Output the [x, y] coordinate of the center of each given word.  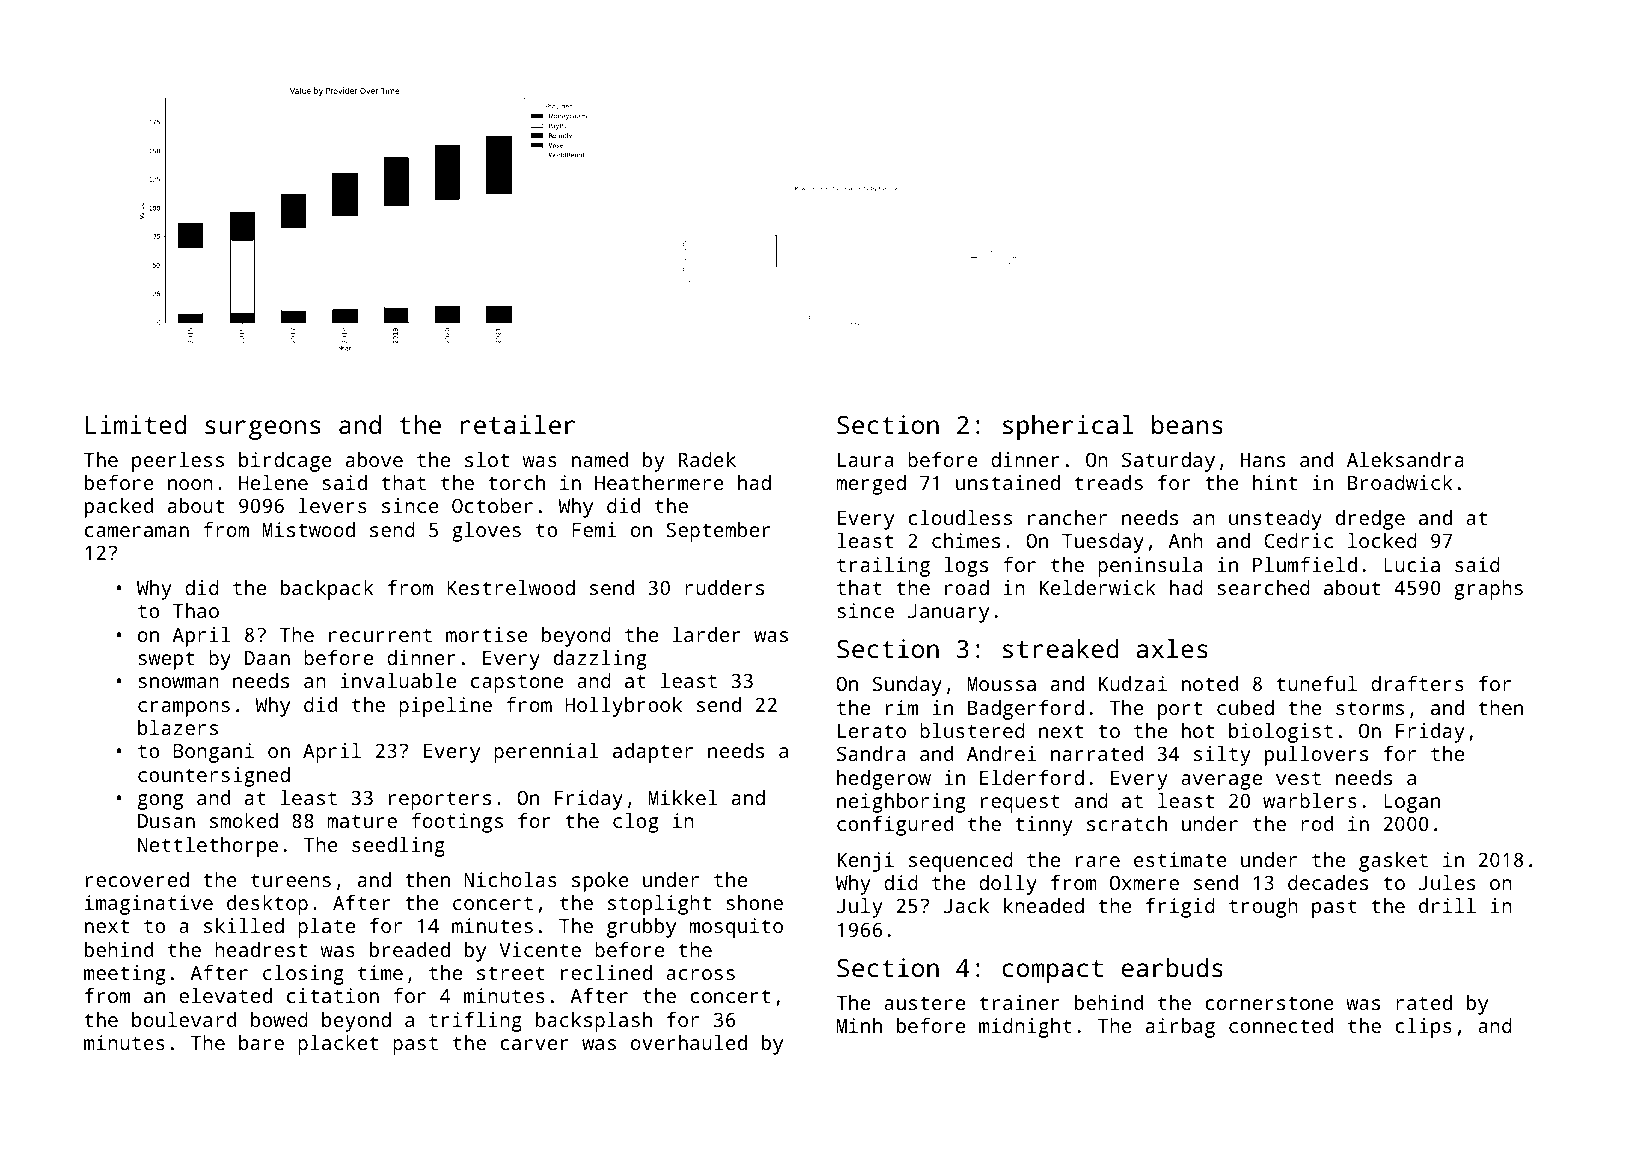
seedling [398, 847]
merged [871, 485]
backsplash [594, 1022]
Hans [1263, 460]
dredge [1370, 520]
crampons [184, 709]
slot [487, 459]
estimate [1180, 859]
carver [534, 1044]
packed [119, 508]
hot [1198, 730]
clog [635, 823]
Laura [865, 460]
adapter [653, 753]
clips [1423, 1028]
